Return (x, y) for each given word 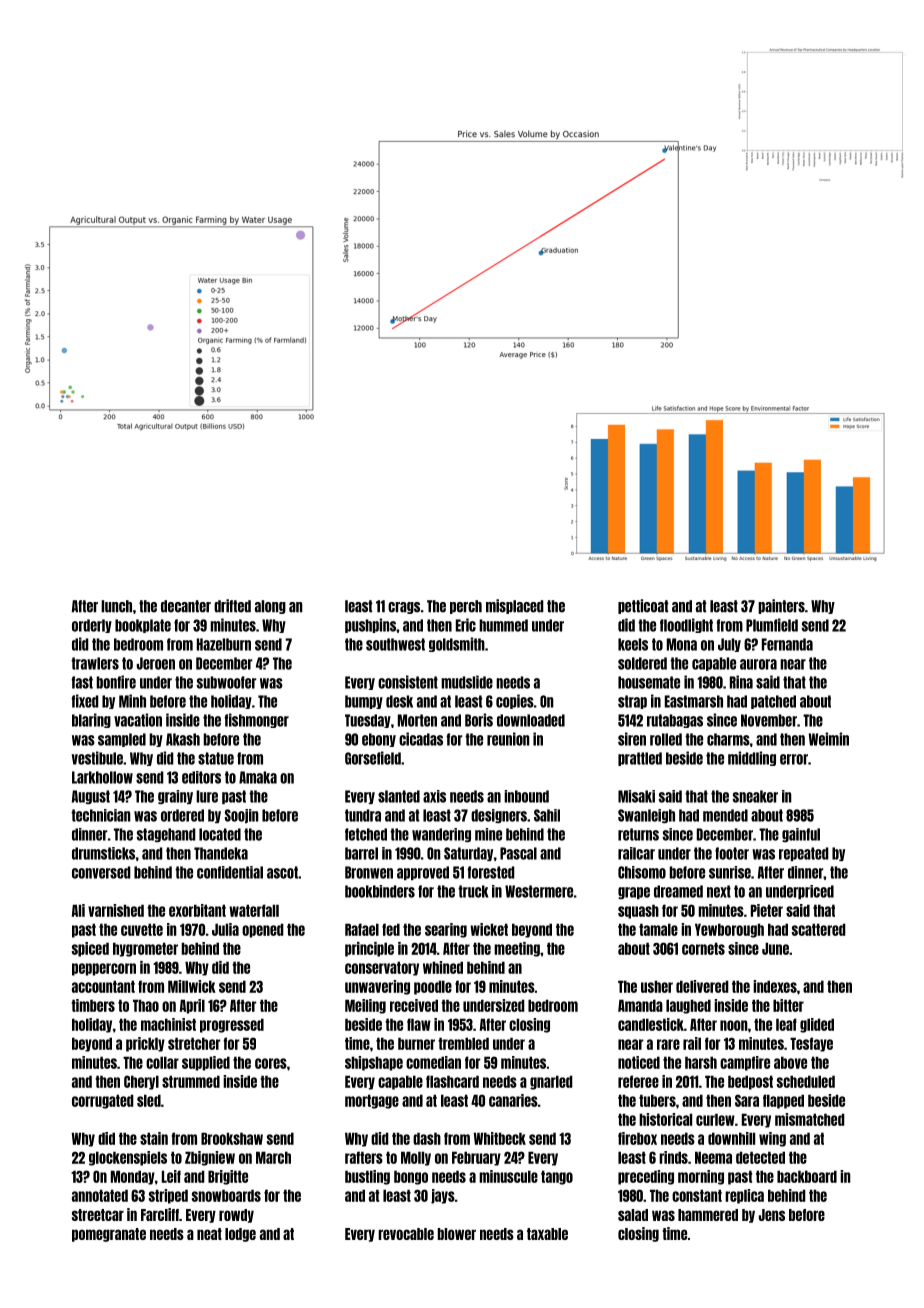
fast (82, 682)
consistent (408, 682)
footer (732, 853)
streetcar (98, 1215)
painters (781, 606)
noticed (639, 1062)
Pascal (518, 853)
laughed (688, 1006)
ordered (182, 815)
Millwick (192, 986)
